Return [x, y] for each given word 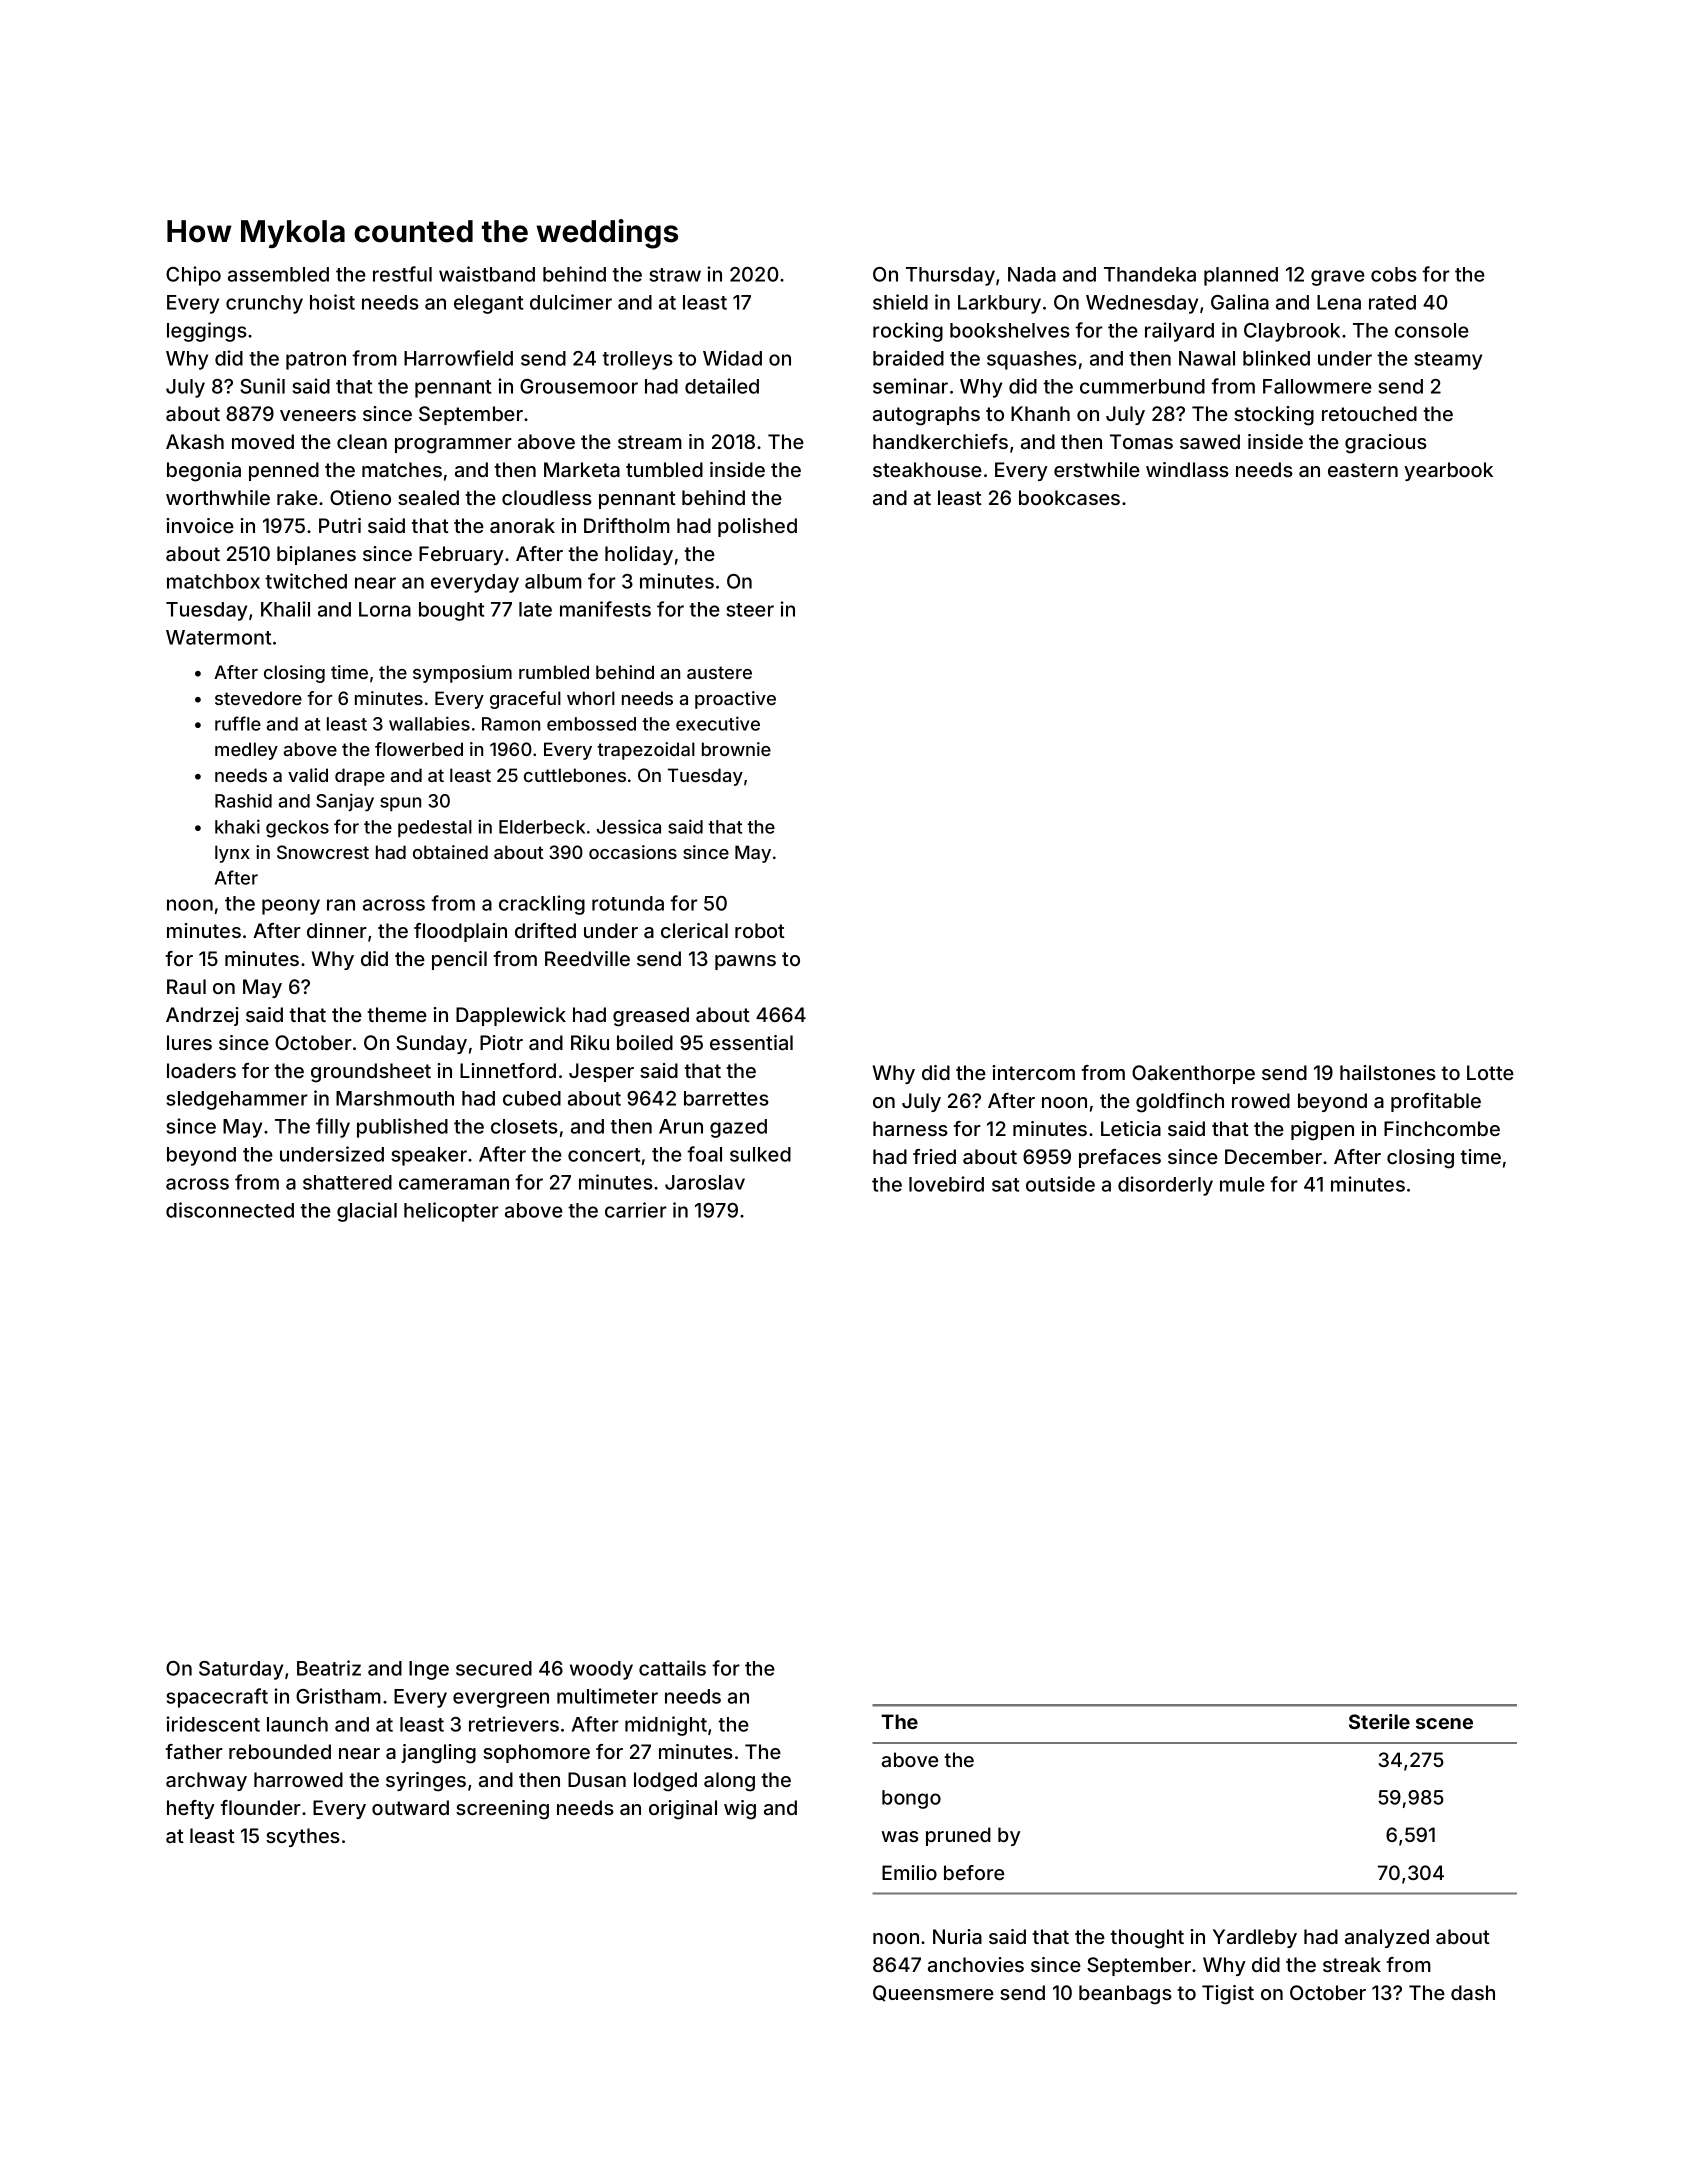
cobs [1394, 274]
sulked [760, 1154]
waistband [487, 274]
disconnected [230, 1210]
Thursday [950, 276]
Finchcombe [1442, 1128]
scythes [303, 1837]
